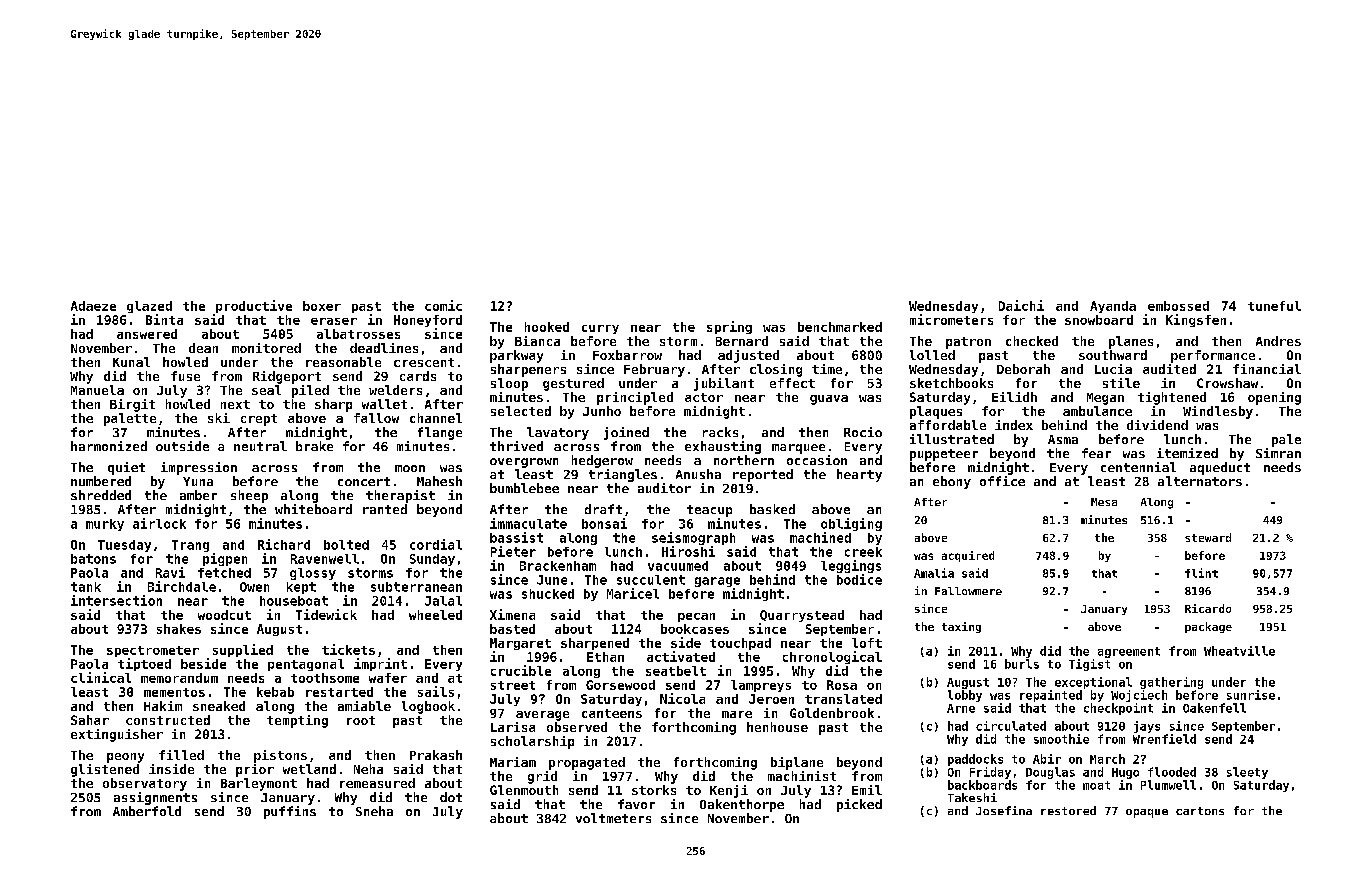  What do you see at coordinates (1093, 683) in the page?
I see `exceptional` at bounding box center [1093, 683].
